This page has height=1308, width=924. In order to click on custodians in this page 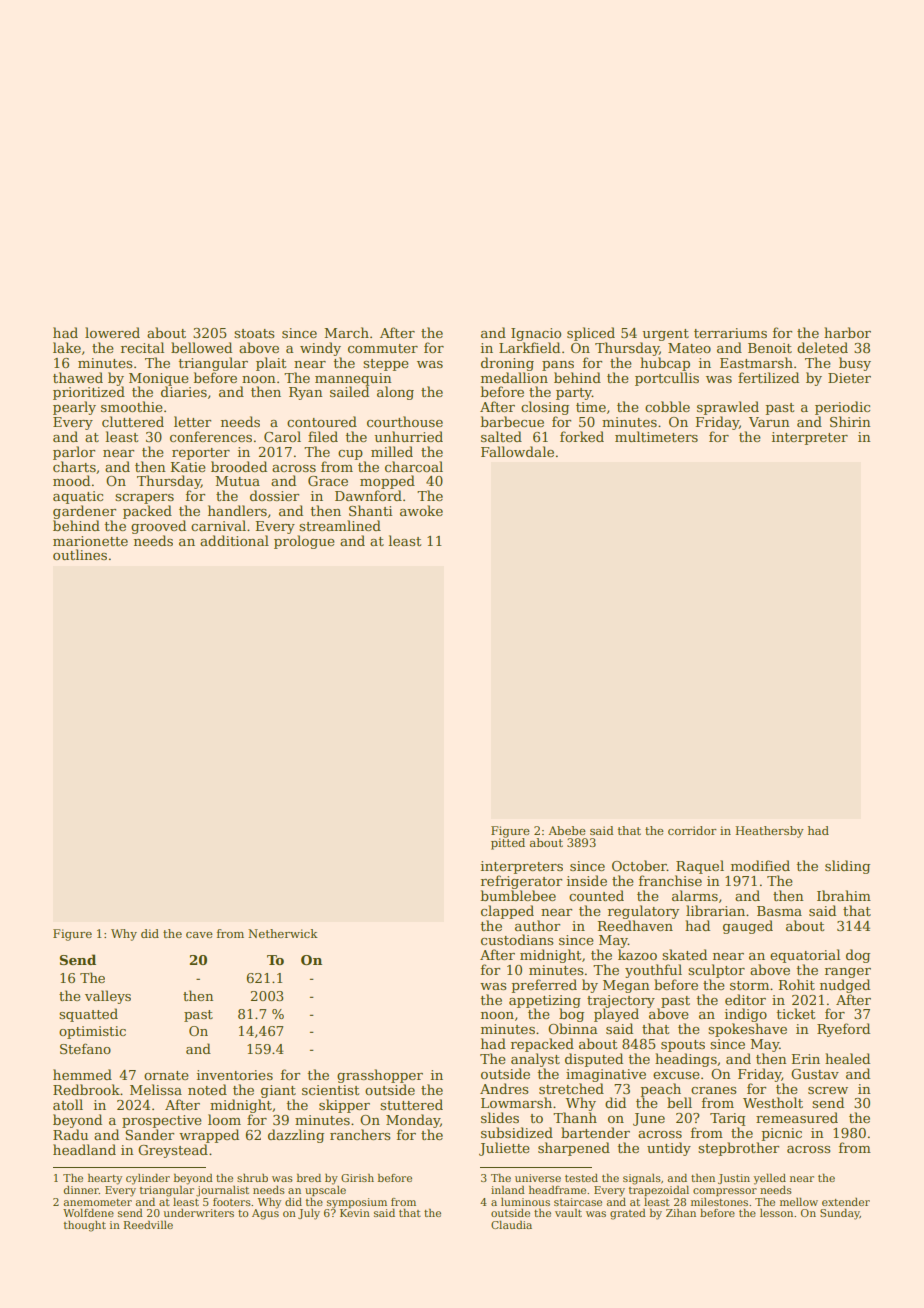, I will do `click(517, 939)`.
